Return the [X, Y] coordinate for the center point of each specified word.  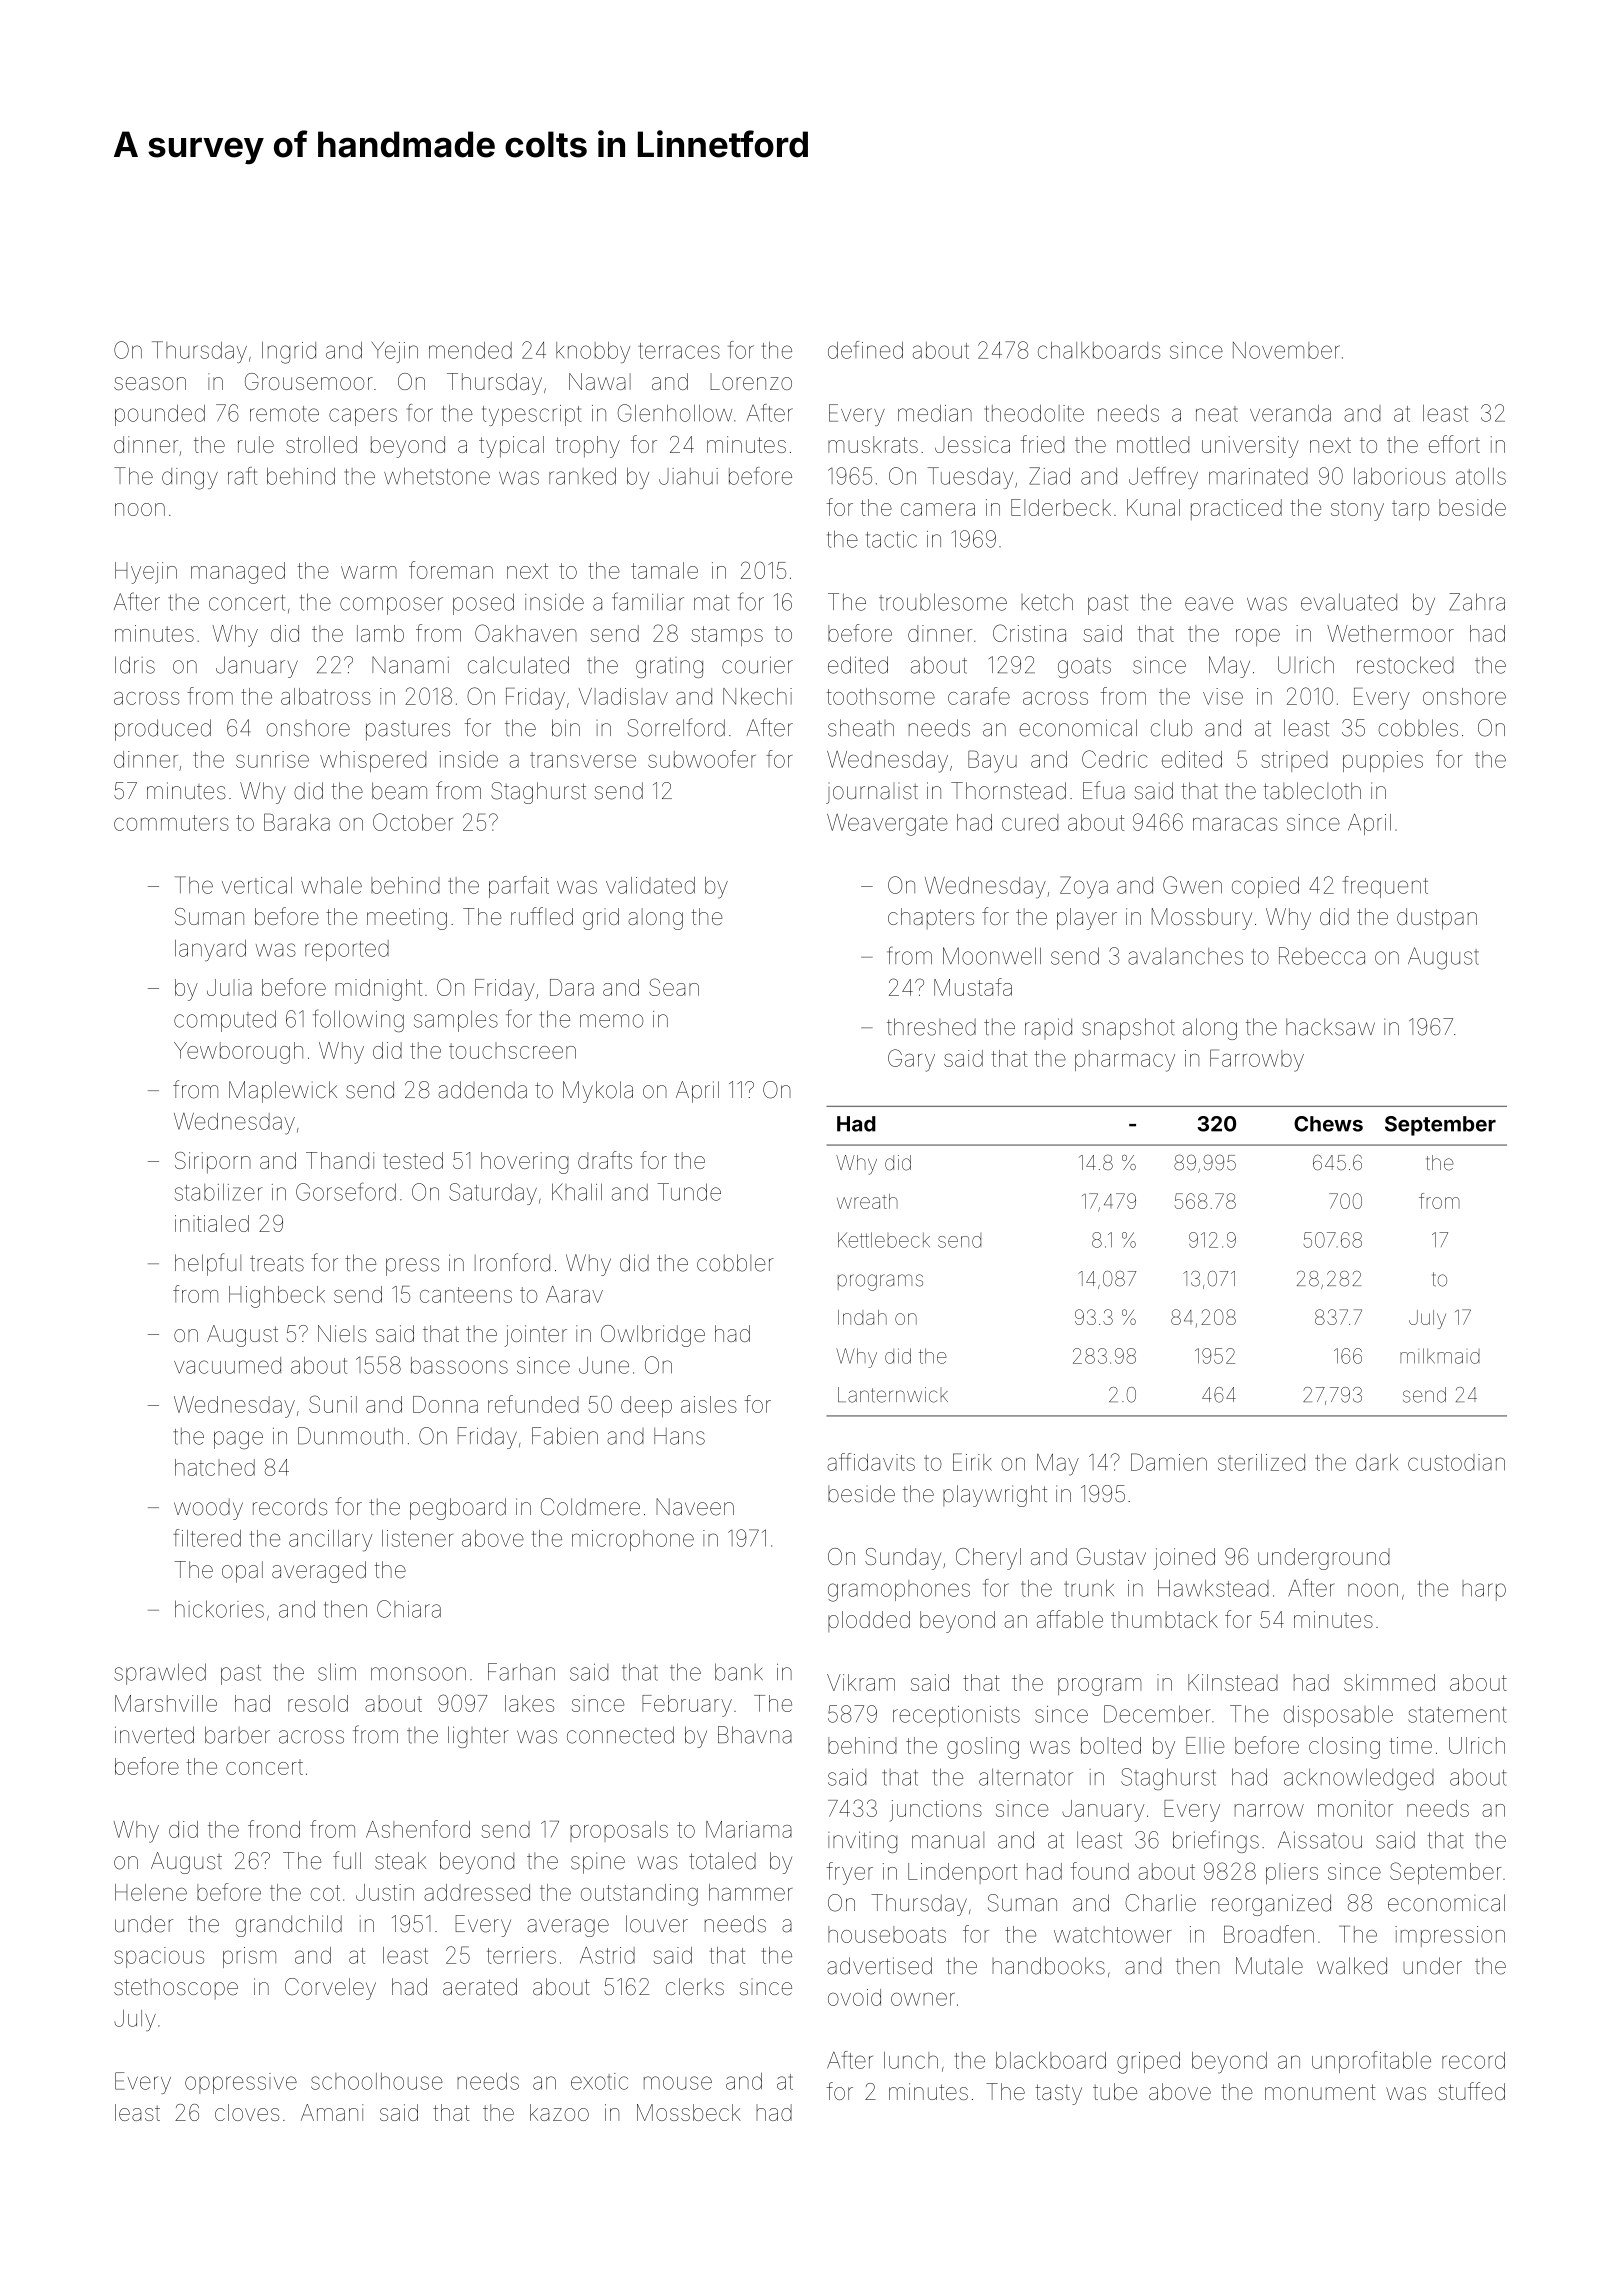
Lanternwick [893, 1395]
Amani [332, 2112]
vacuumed [227, 1365]
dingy [190, 479]
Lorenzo [751, 381]
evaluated [1349, 602]
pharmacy [1125, 1061]
